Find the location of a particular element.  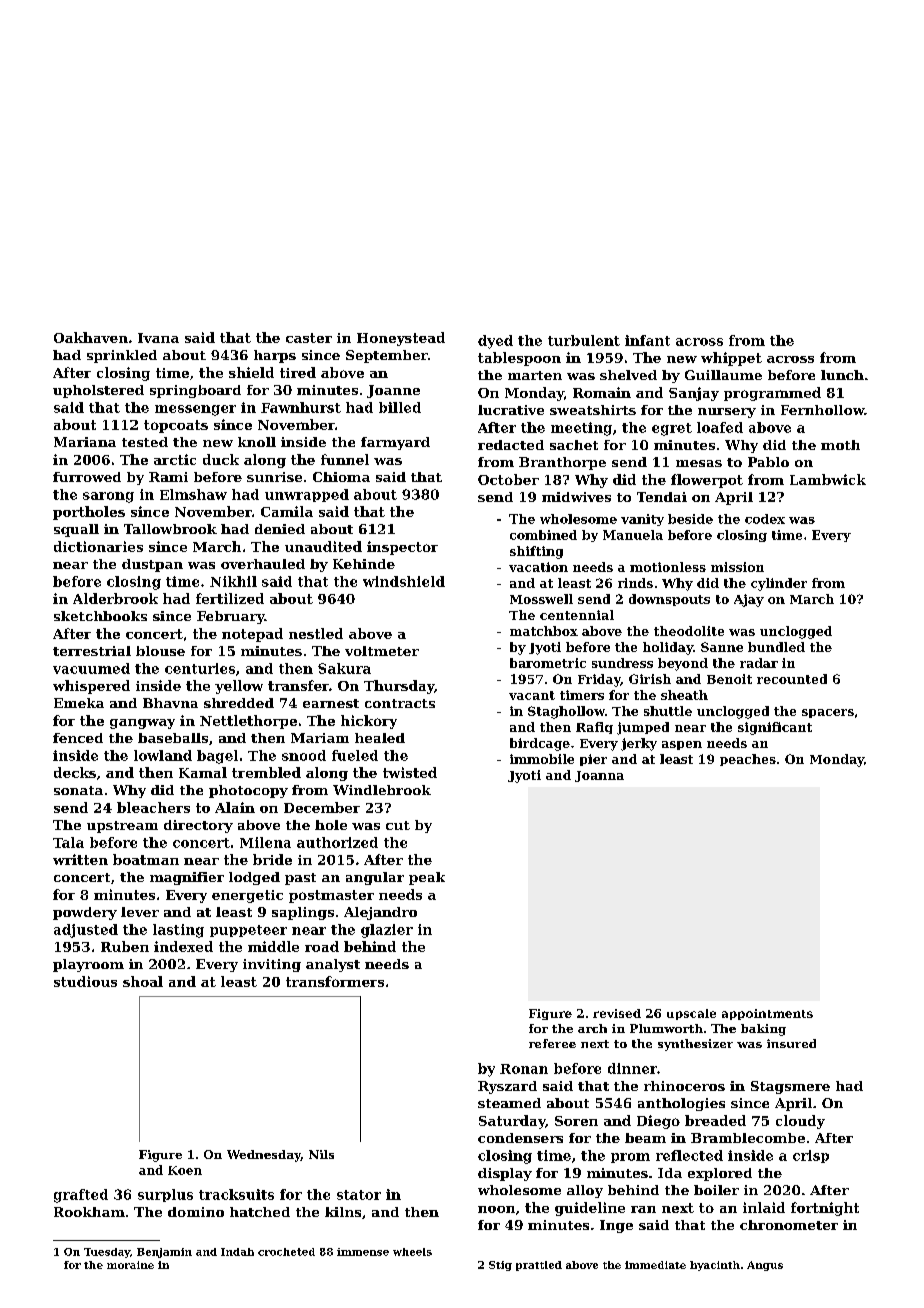

appointments is located at coordinates (767, 1014).
